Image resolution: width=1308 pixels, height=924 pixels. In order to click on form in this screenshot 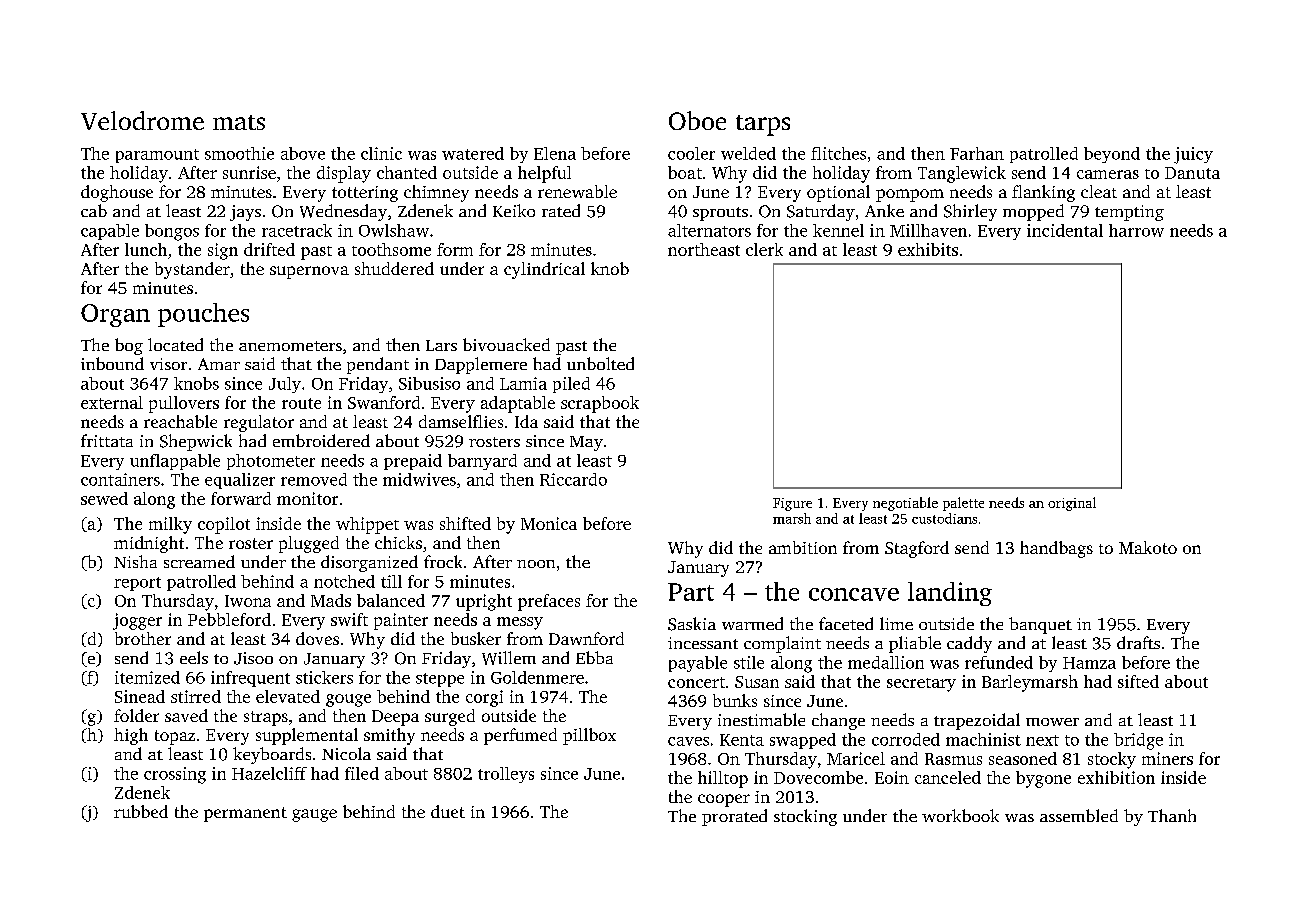, I will do `click(455, 249)`.
